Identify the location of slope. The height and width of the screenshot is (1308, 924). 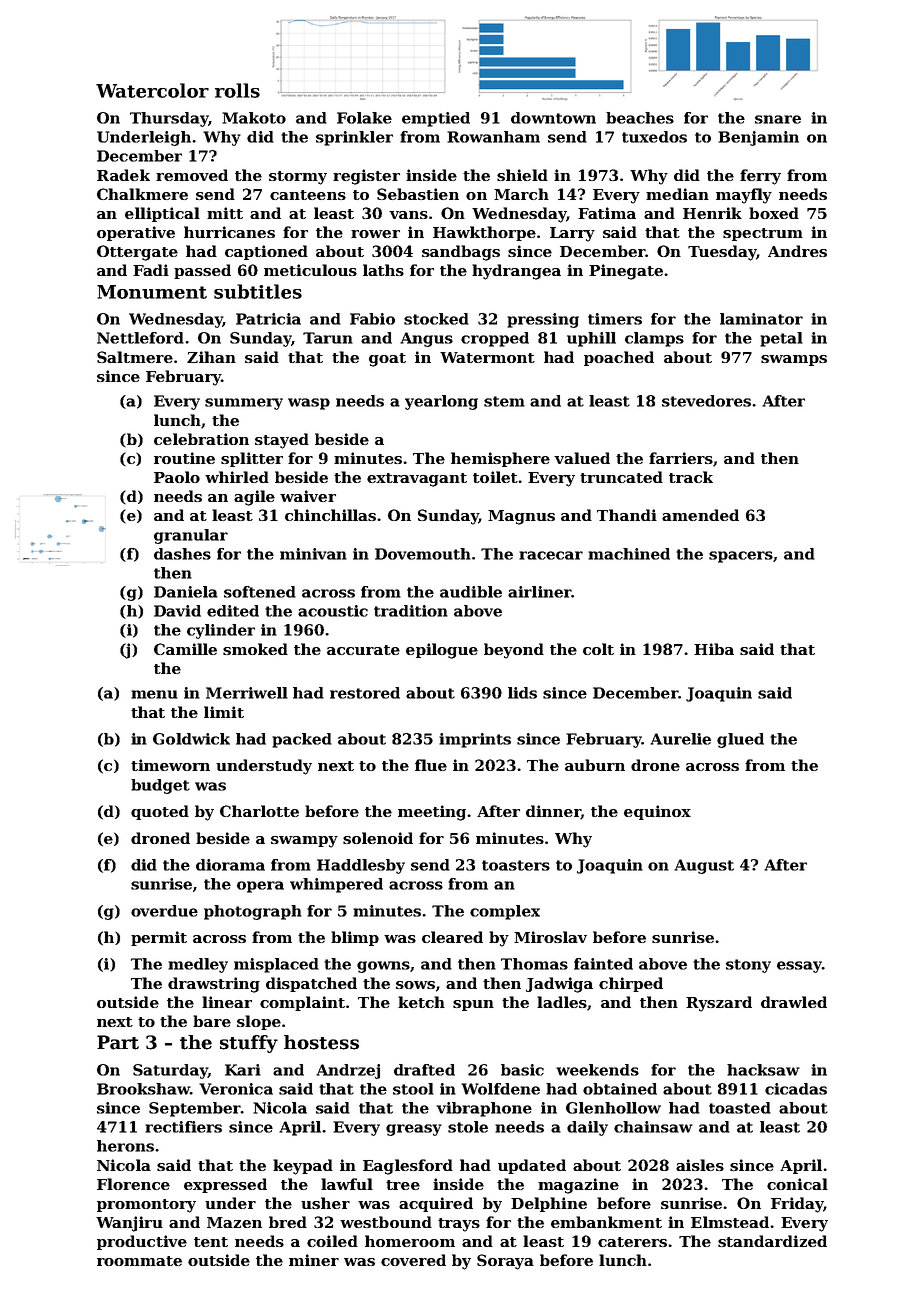
(259, 1022).
